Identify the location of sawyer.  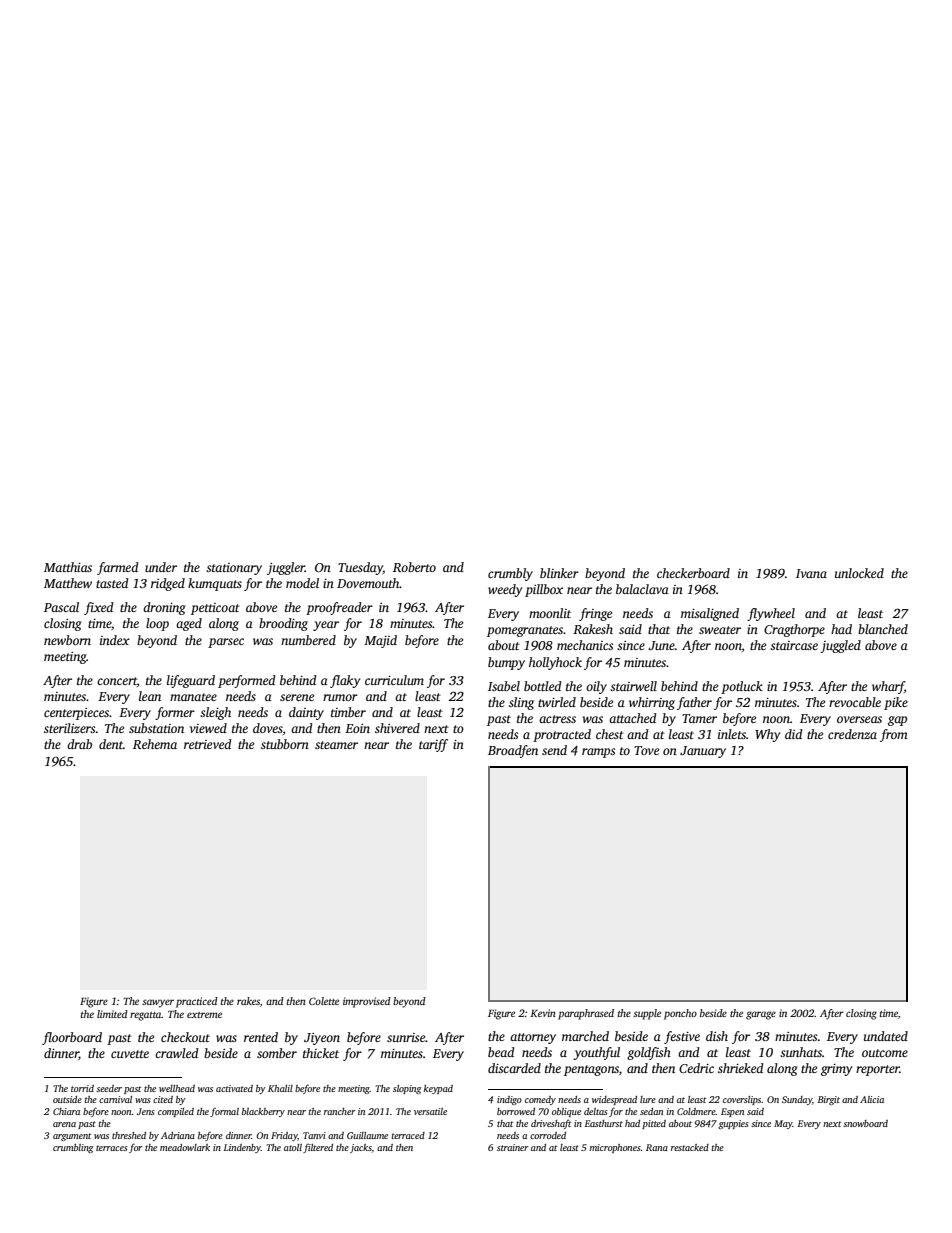
(158, 1003).
